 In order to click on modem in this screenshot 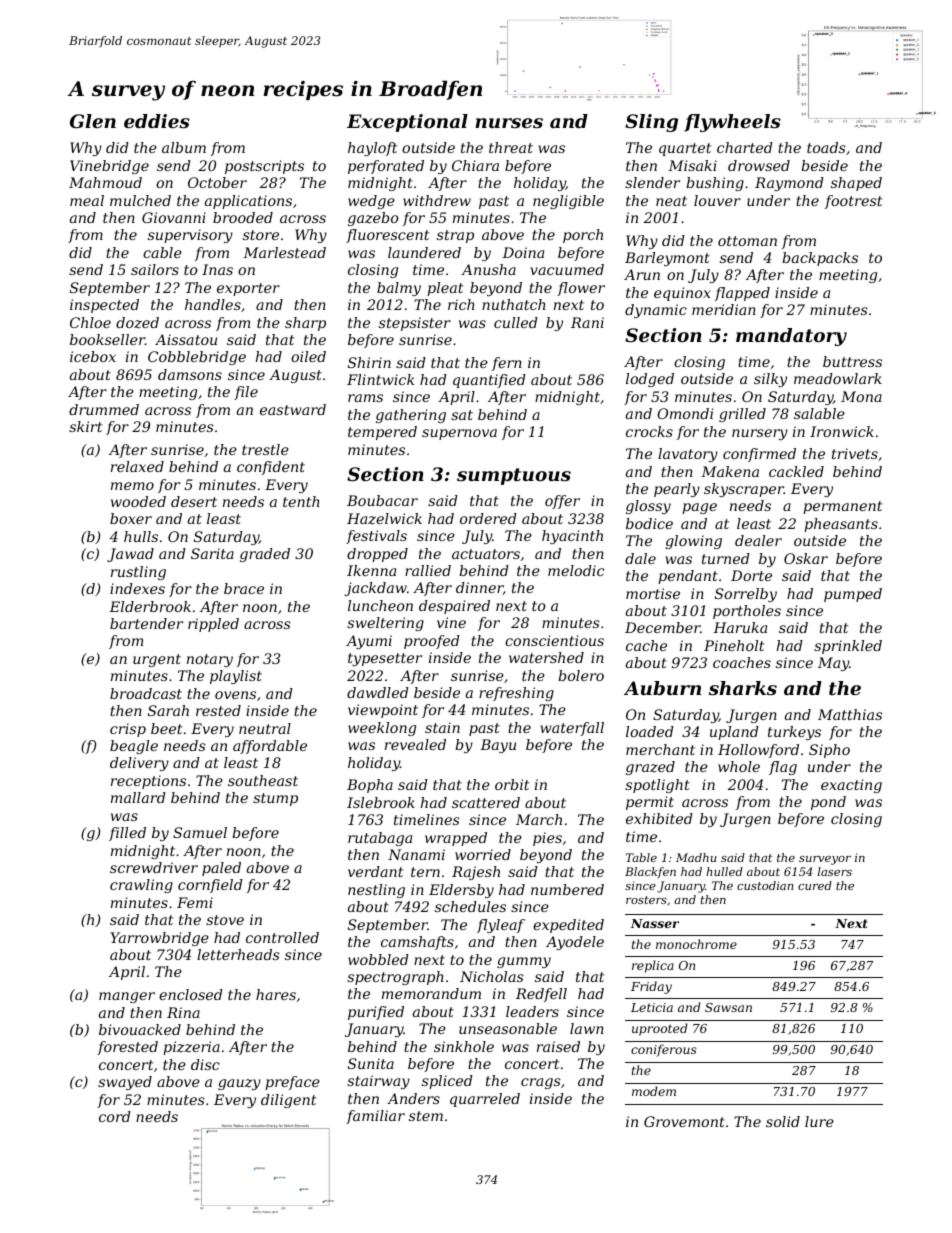, I will do `click(654, 1091)`.
